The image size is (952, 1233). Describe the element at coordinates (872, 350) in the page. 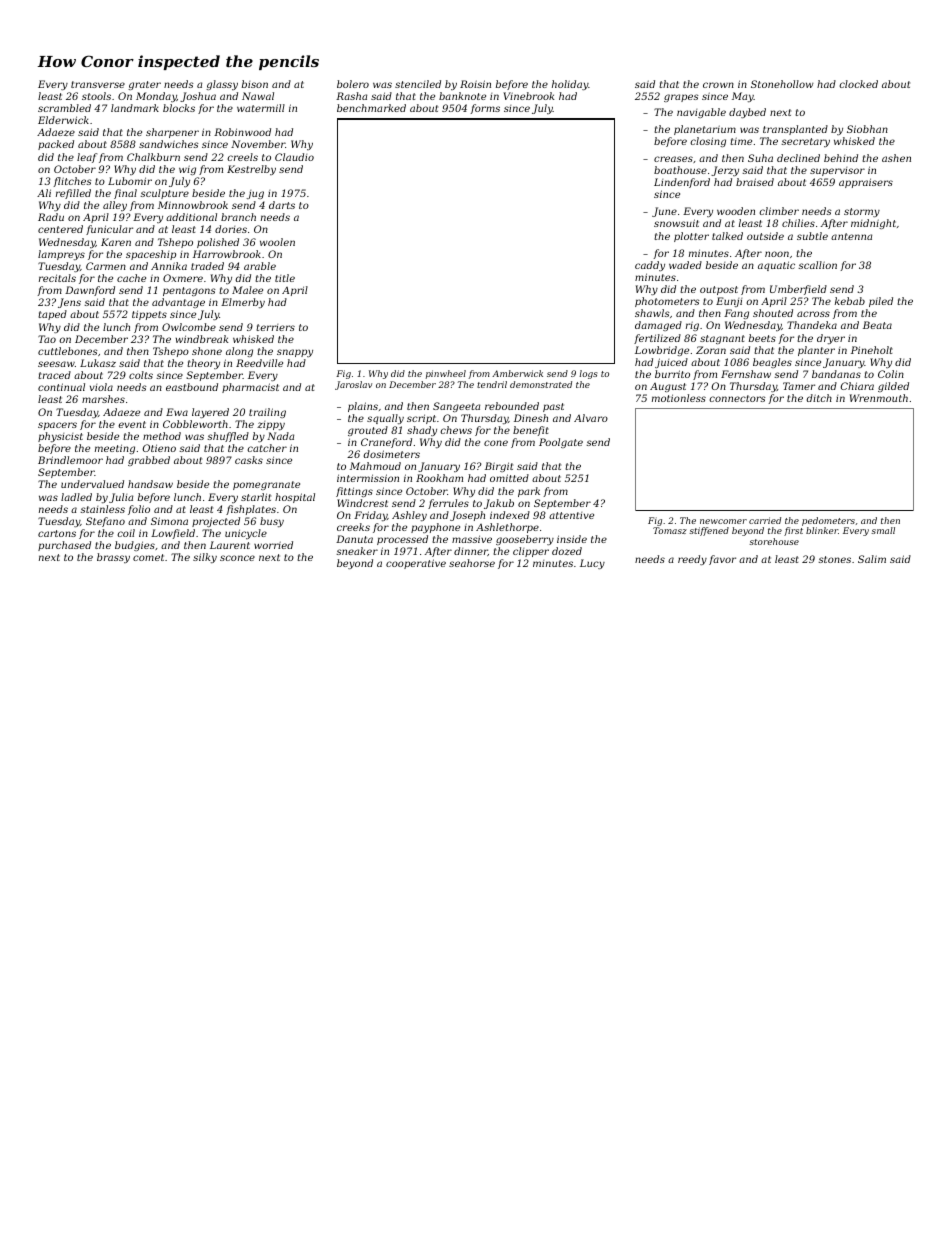

I see `Pineholt` at that location.
